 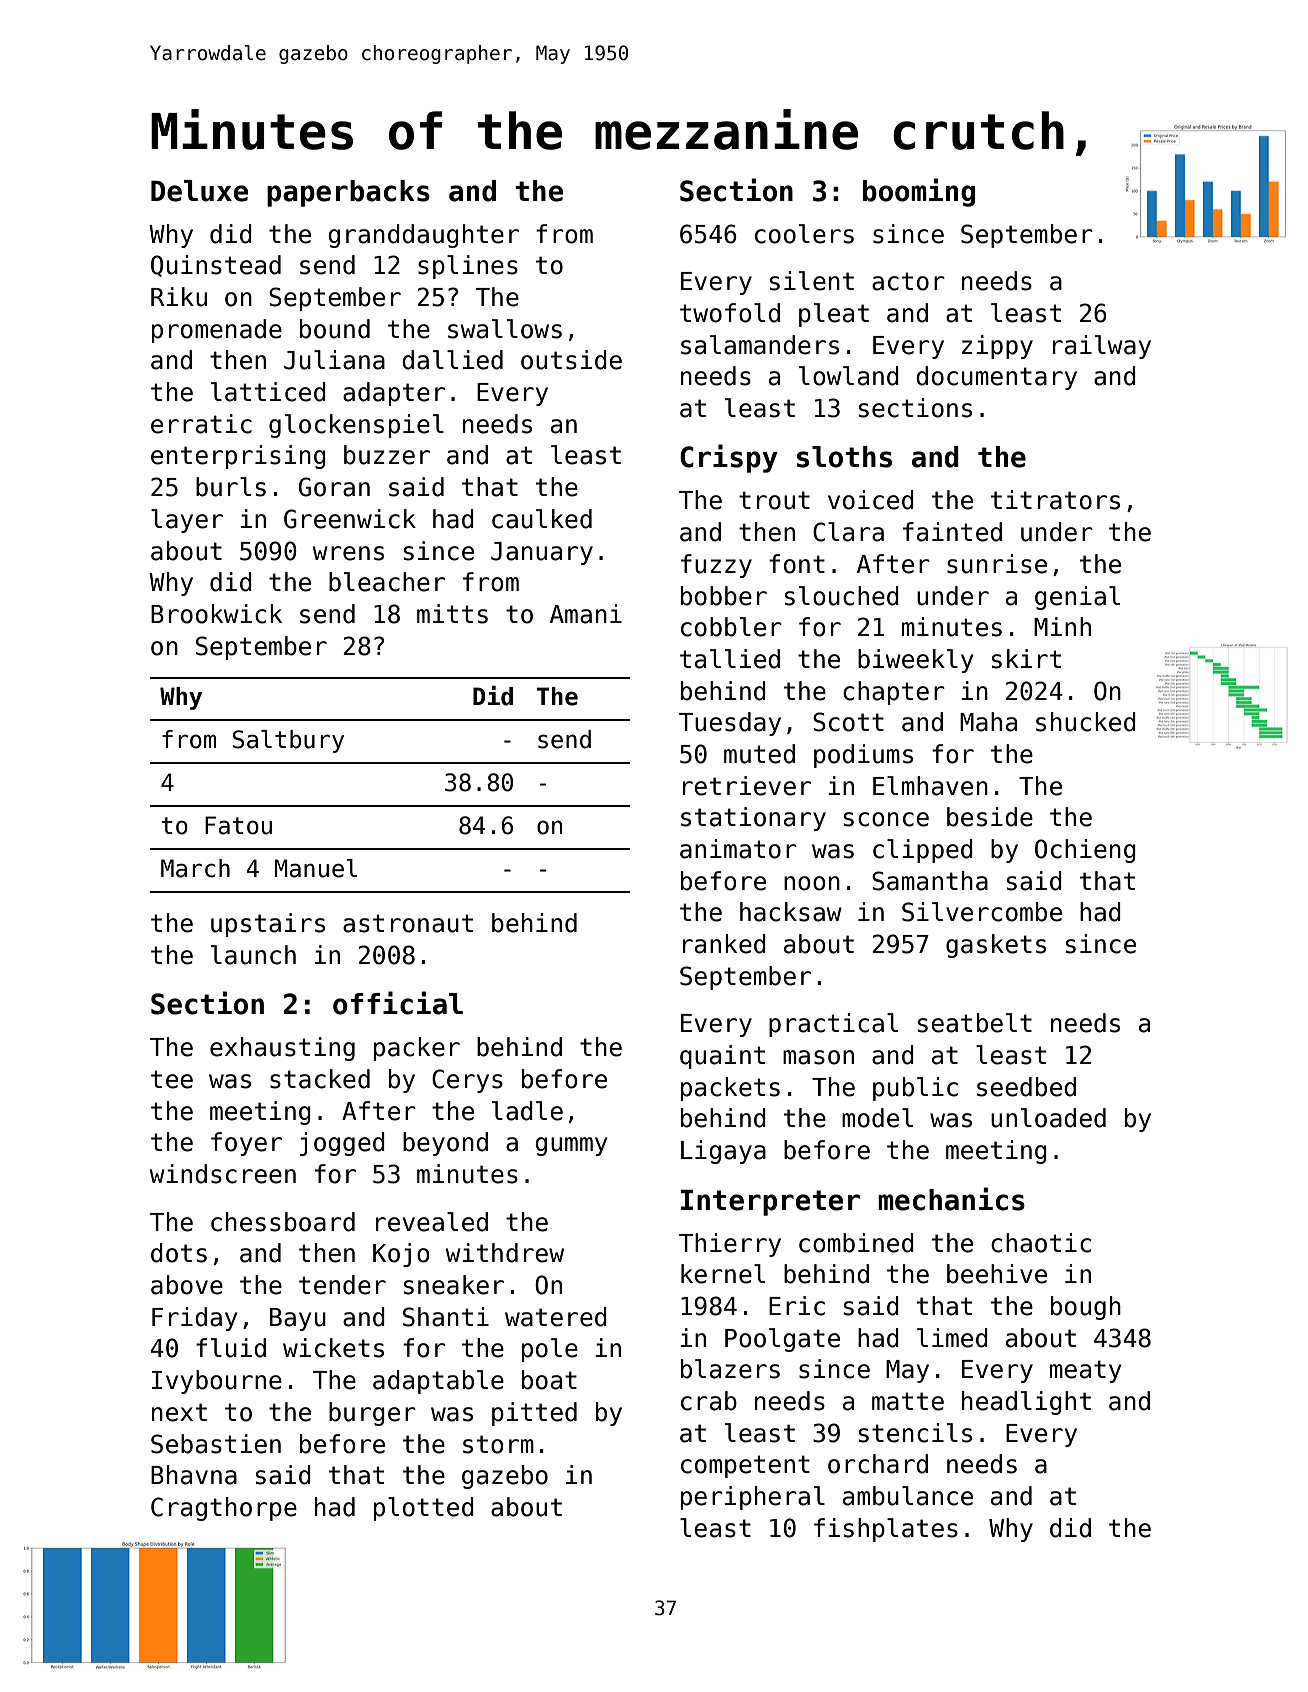 I want to click on limed, so click(x=952, y=1338).
